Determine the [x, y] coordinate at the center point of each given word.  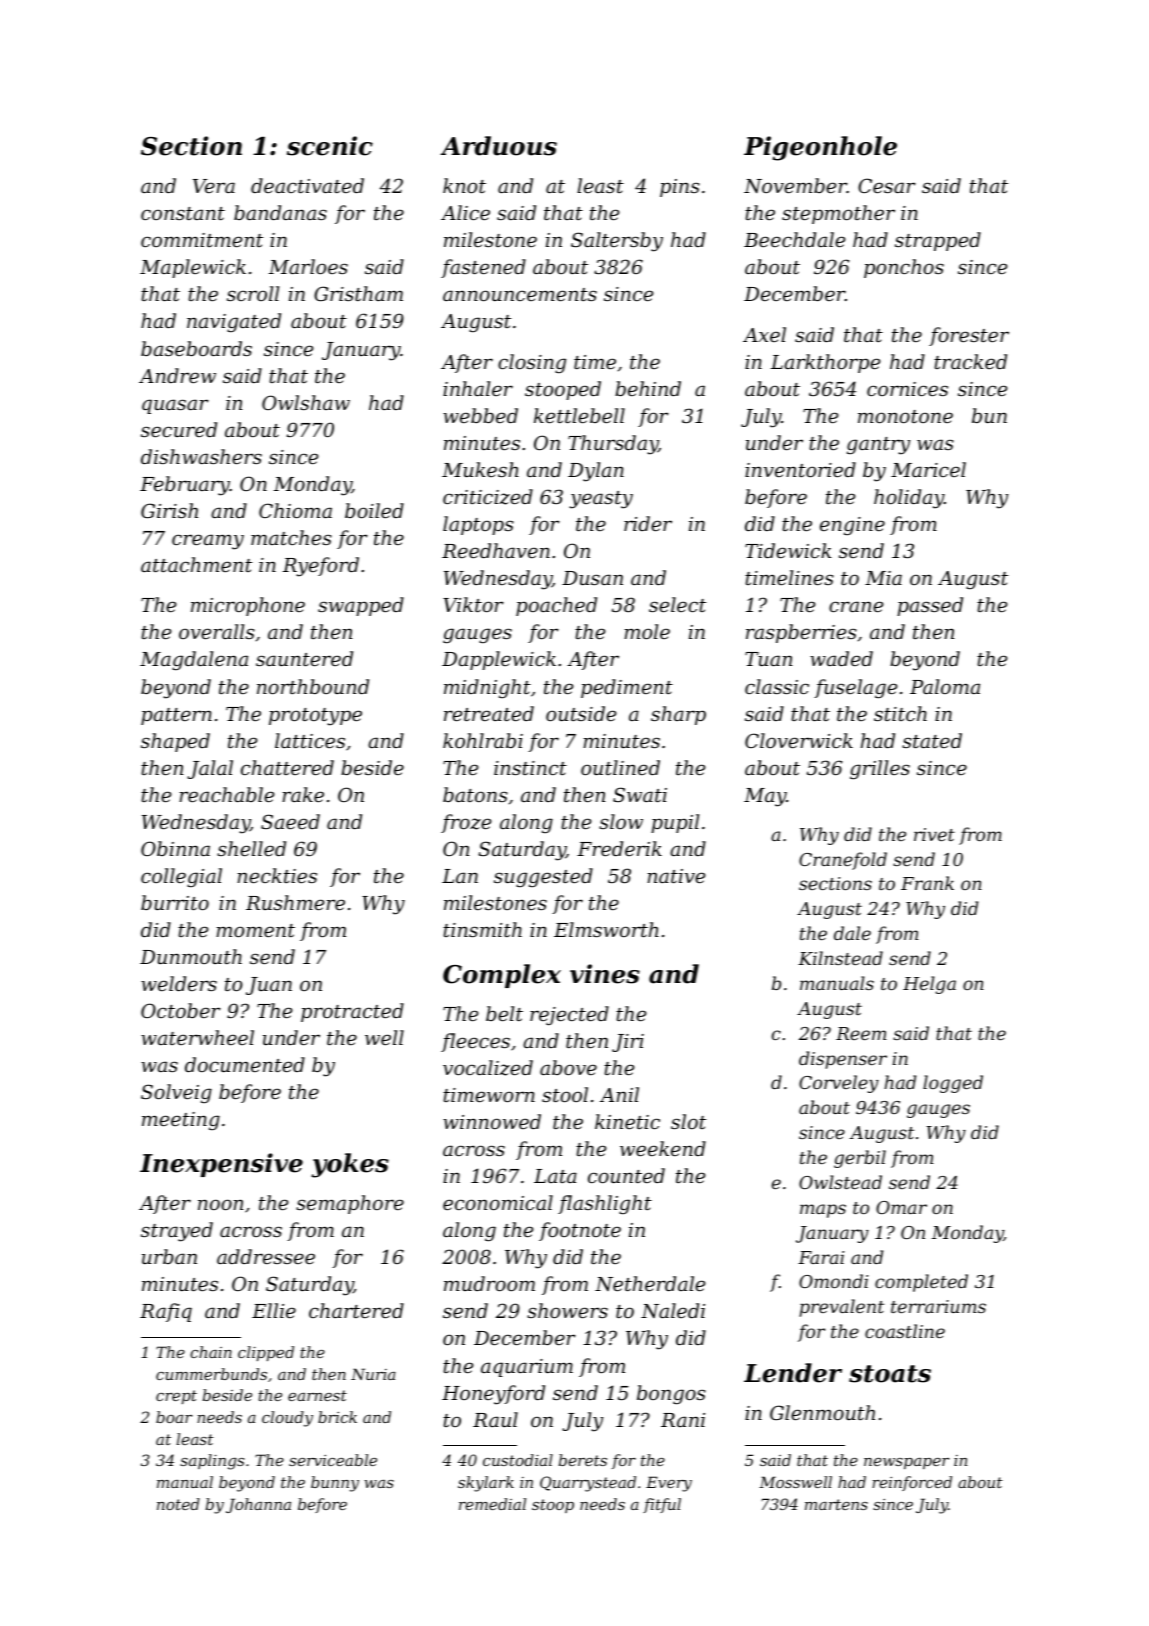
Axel [764, 334]
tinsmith [482, 929]
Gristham [358, 293]
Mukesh [480, 469]
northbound [313, 686]
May [765, 797]
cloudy [287, 1419]
